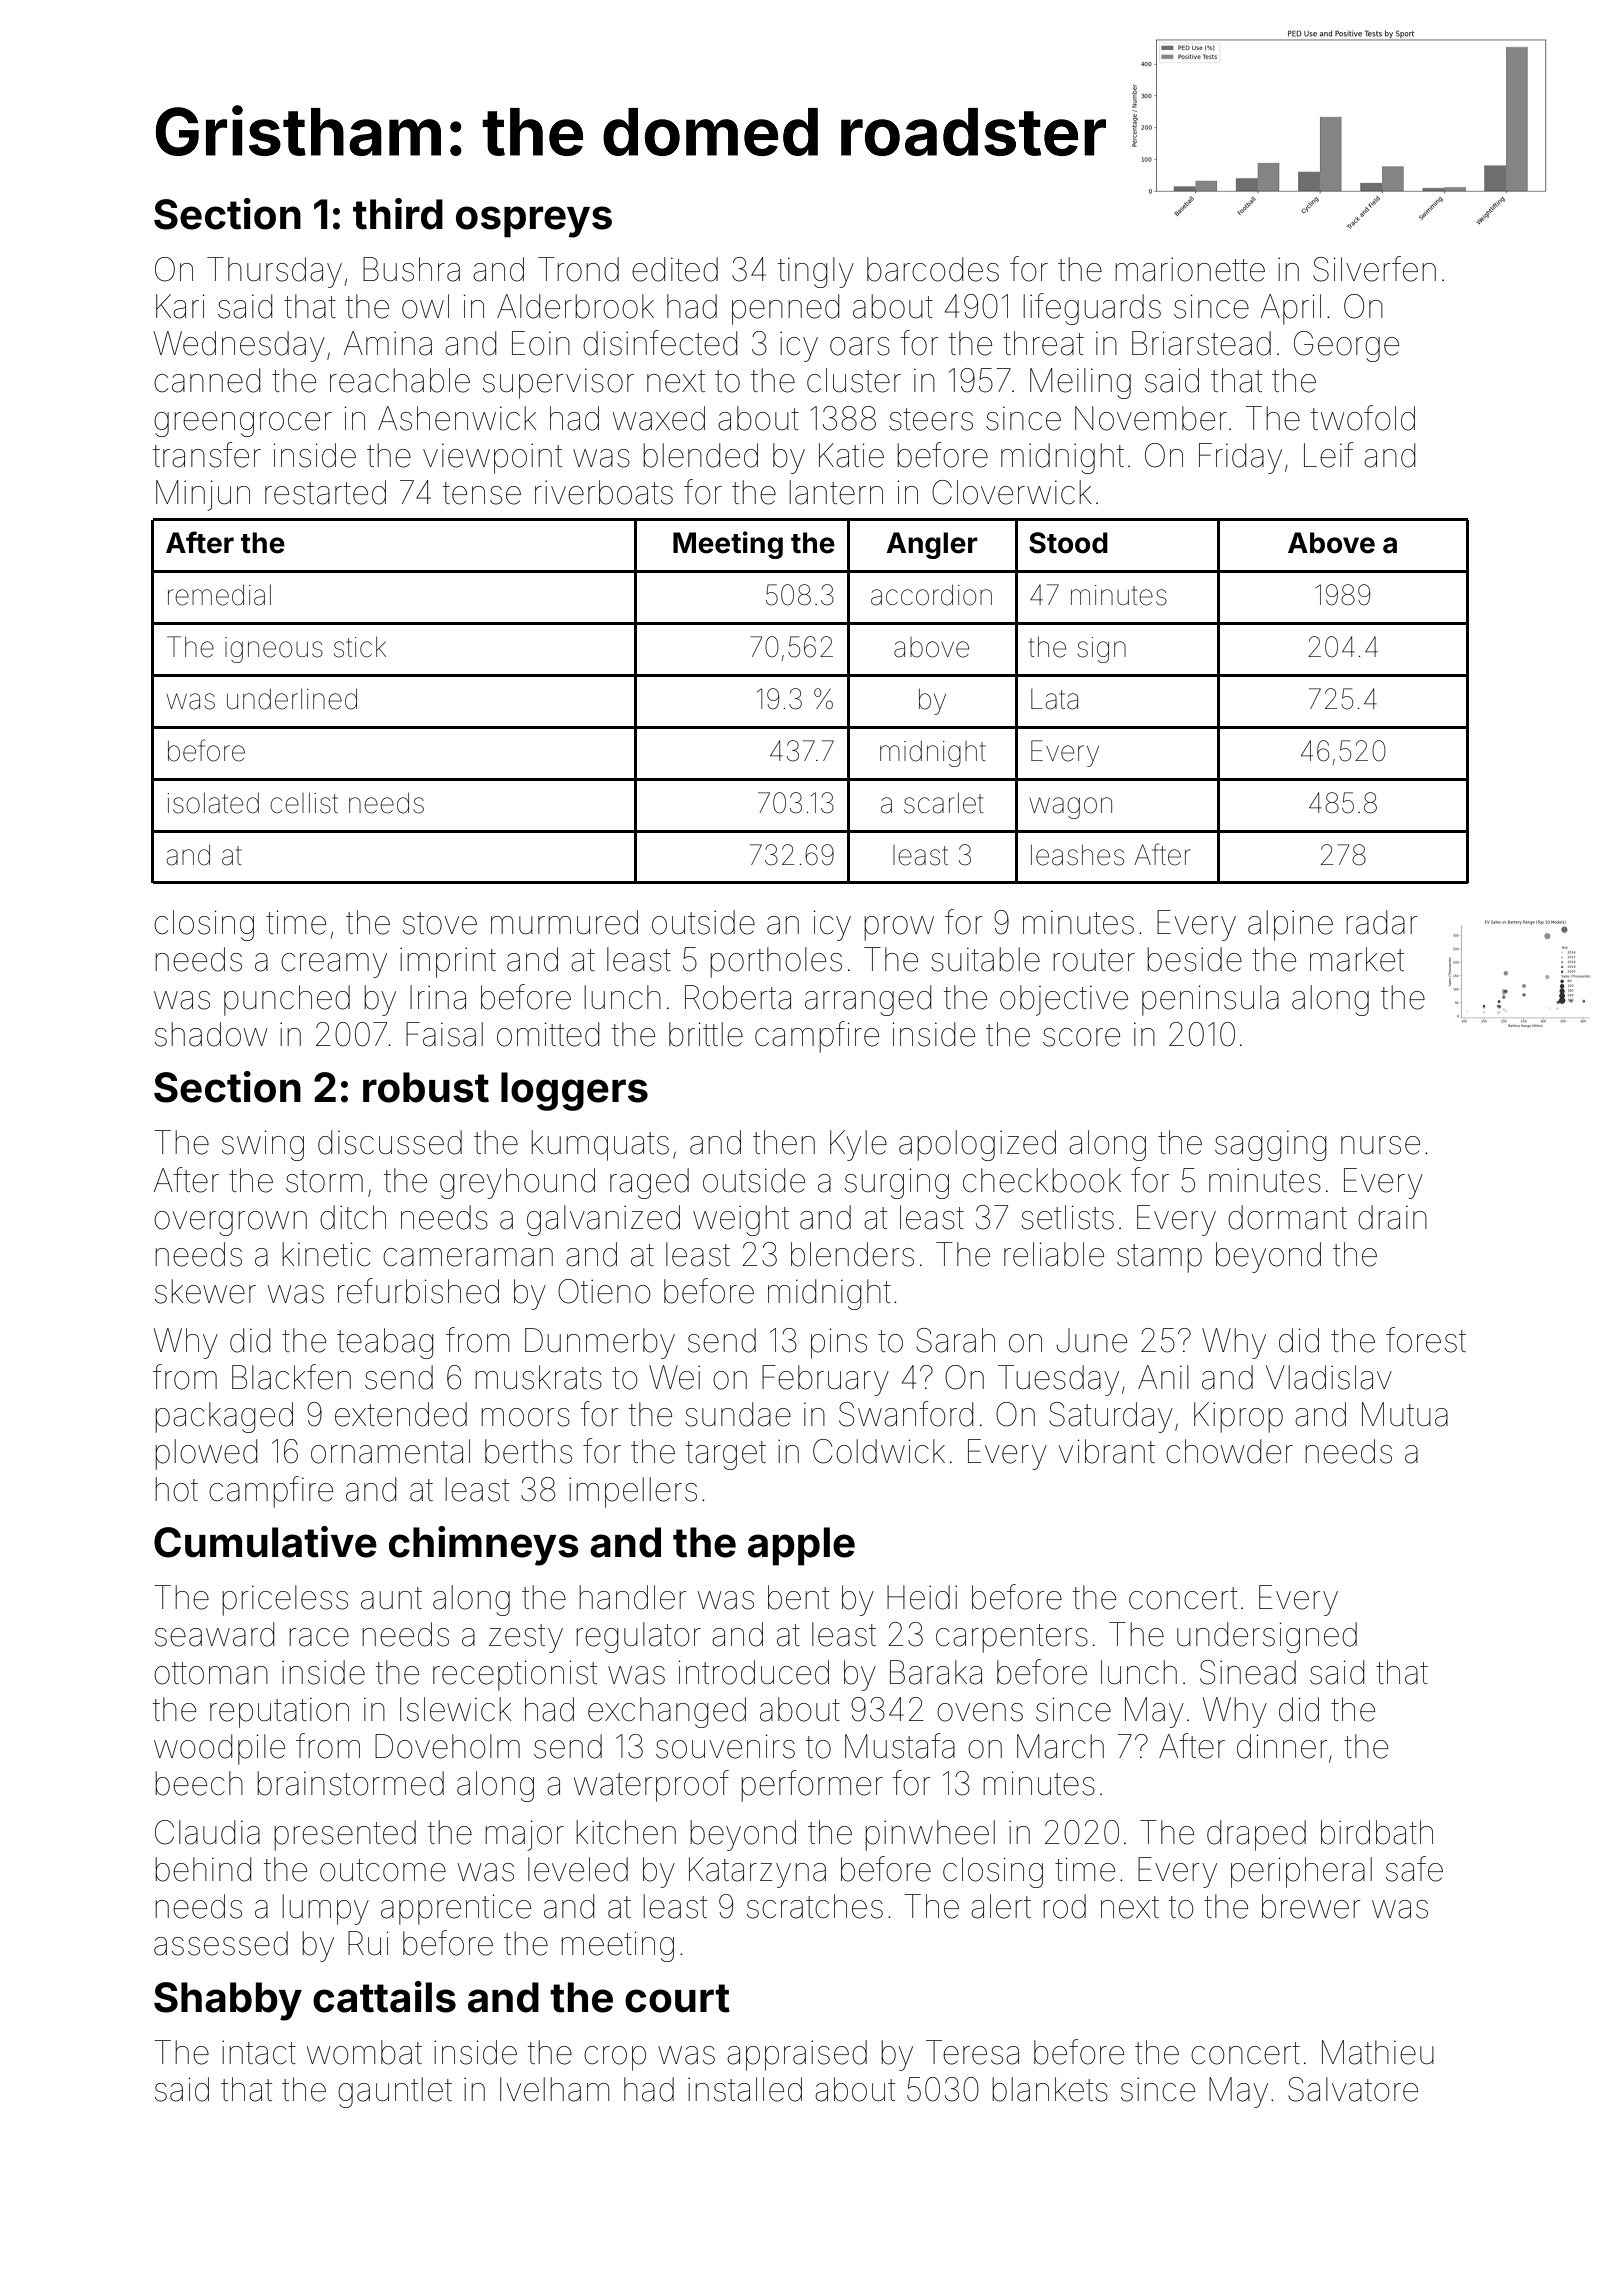 The height and width of the screenshot is (2292, 1620). Describe the element at coordinates (638, 1637) in the screenshot. I see `regulator` at that location.
